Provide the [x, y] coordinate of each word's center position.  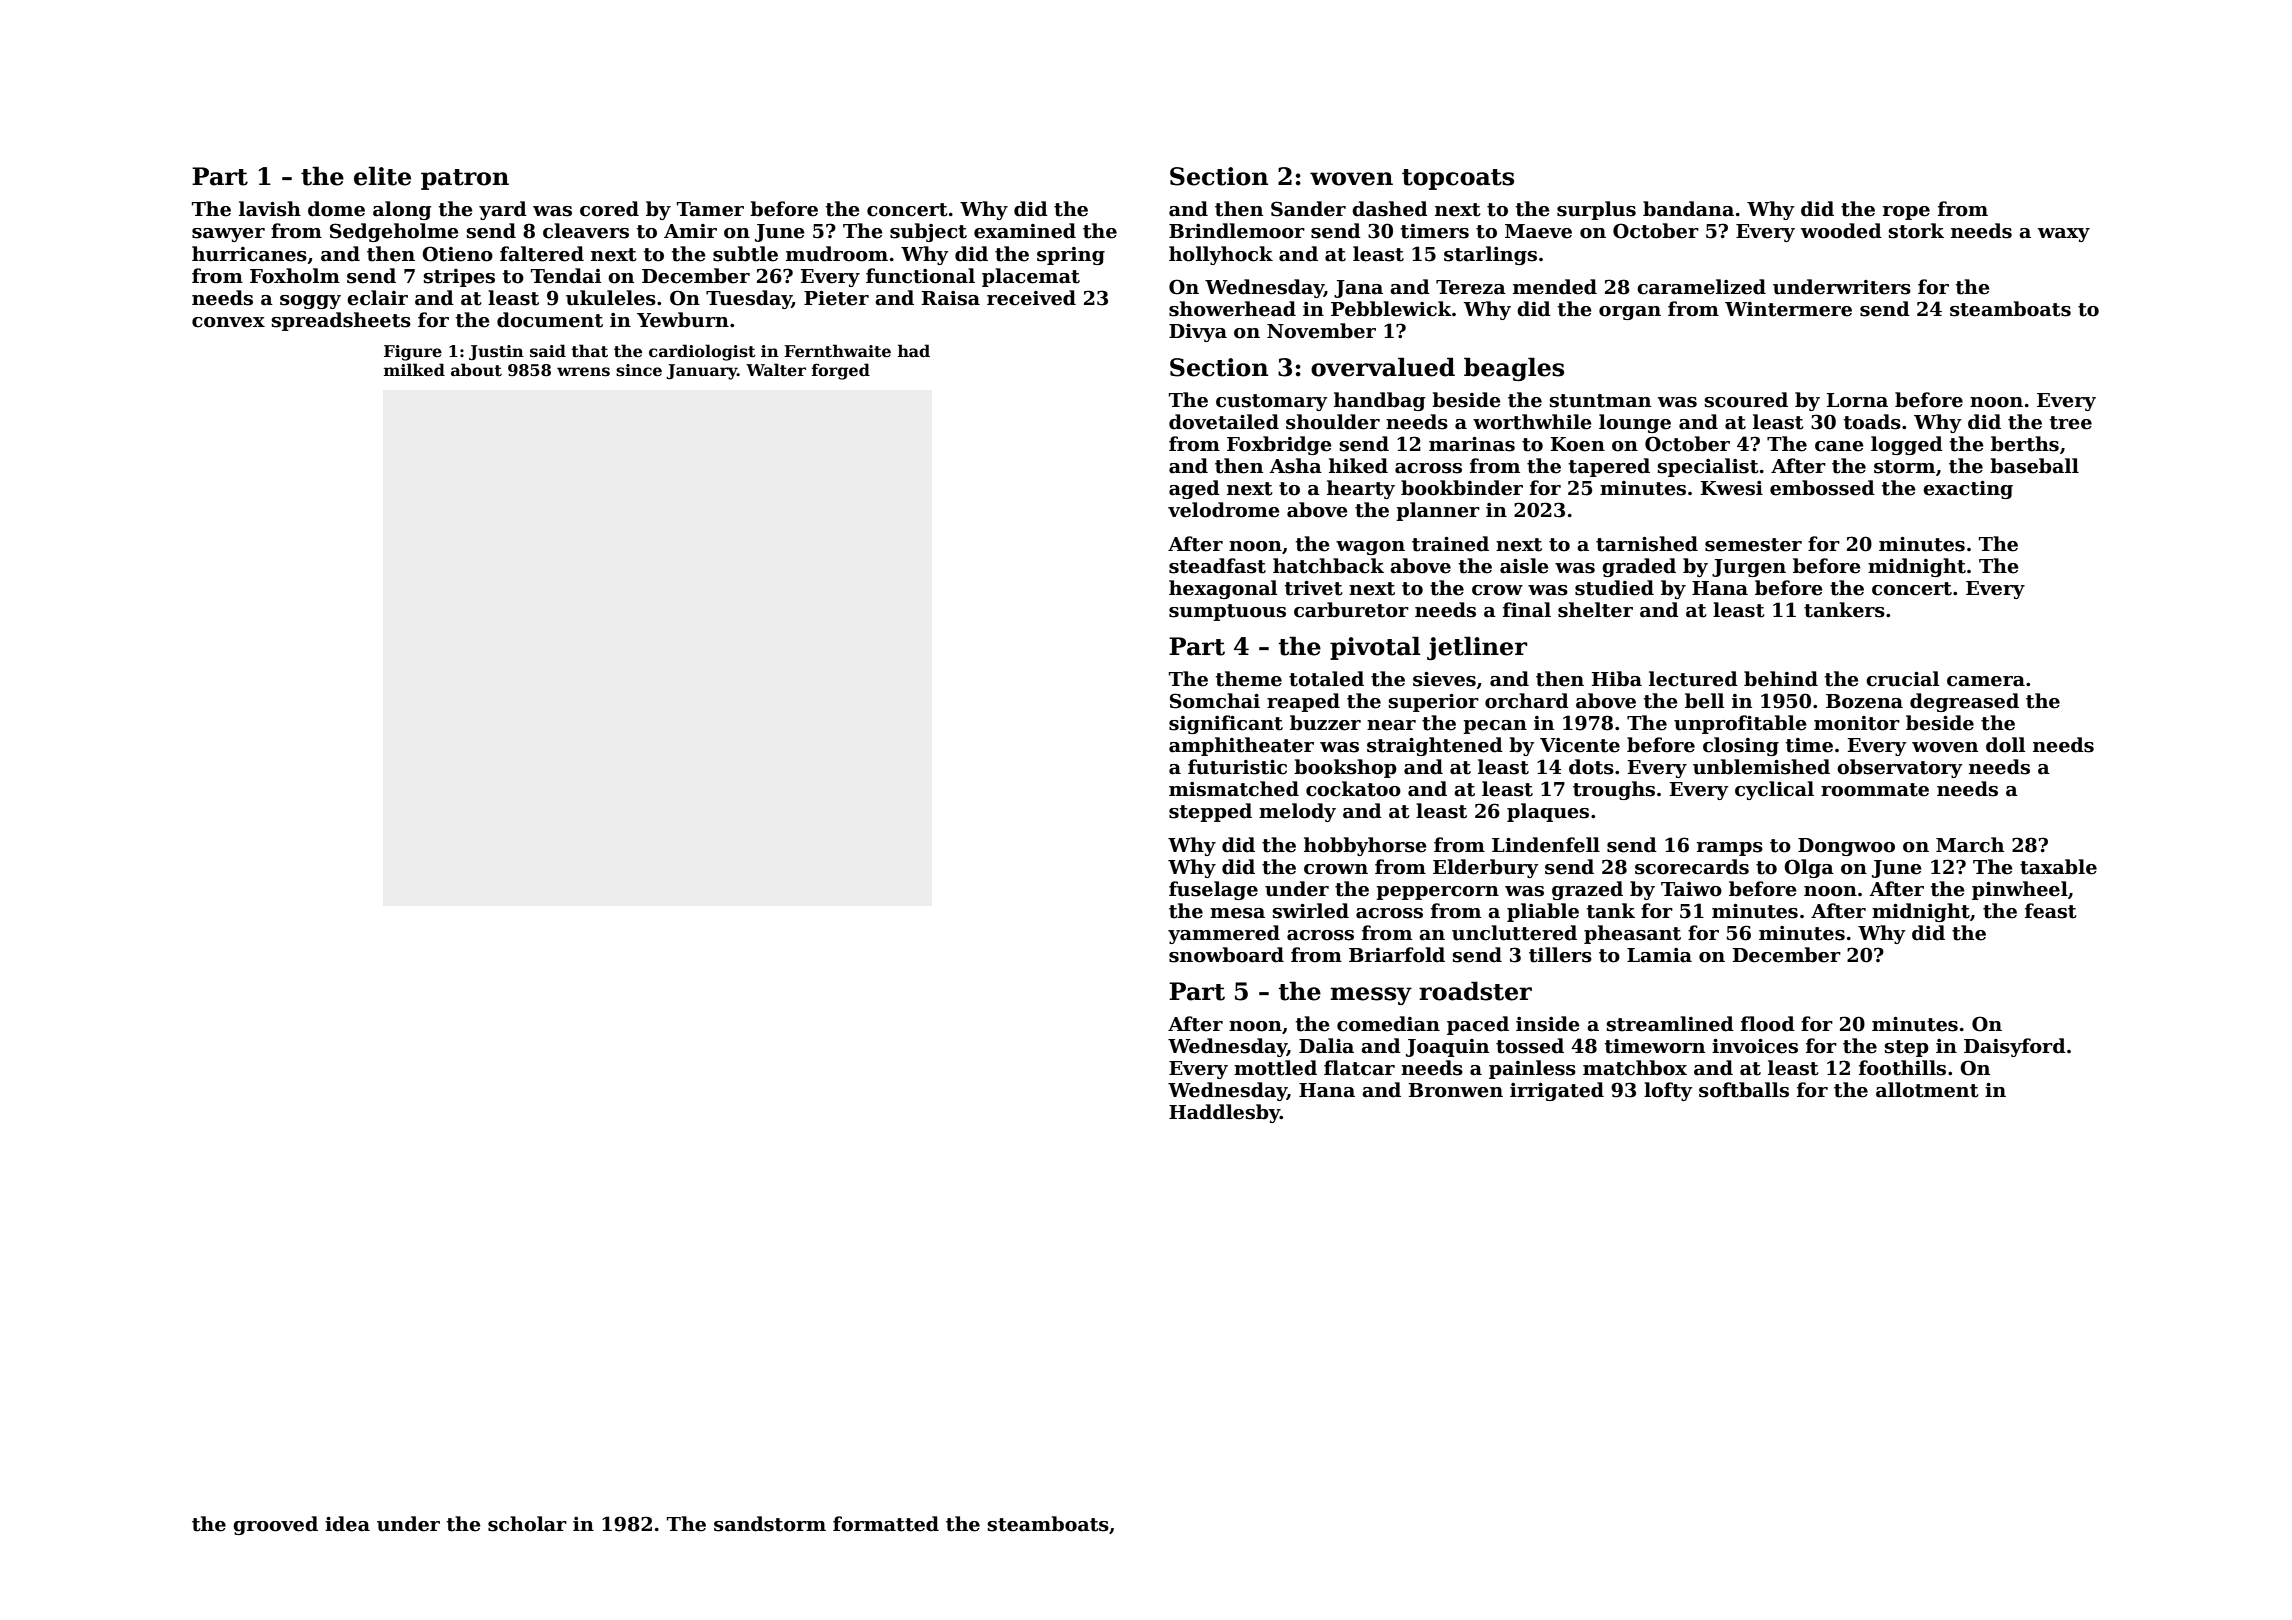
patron [465, 179]
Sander [1308, 209]
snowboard [1226, 955]
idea [347, 1524]
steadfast [1217, 566]
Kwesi [1732, 488]
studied [1614, 588]
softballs [1744, 1090]
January [701, 372]
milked [414, 370]
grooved [275, 1525]
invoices [1755, 1046]
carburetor [1351, 610]
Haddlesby [1224, 1113]
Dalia [1326, 1046]
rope [1906, 213]
